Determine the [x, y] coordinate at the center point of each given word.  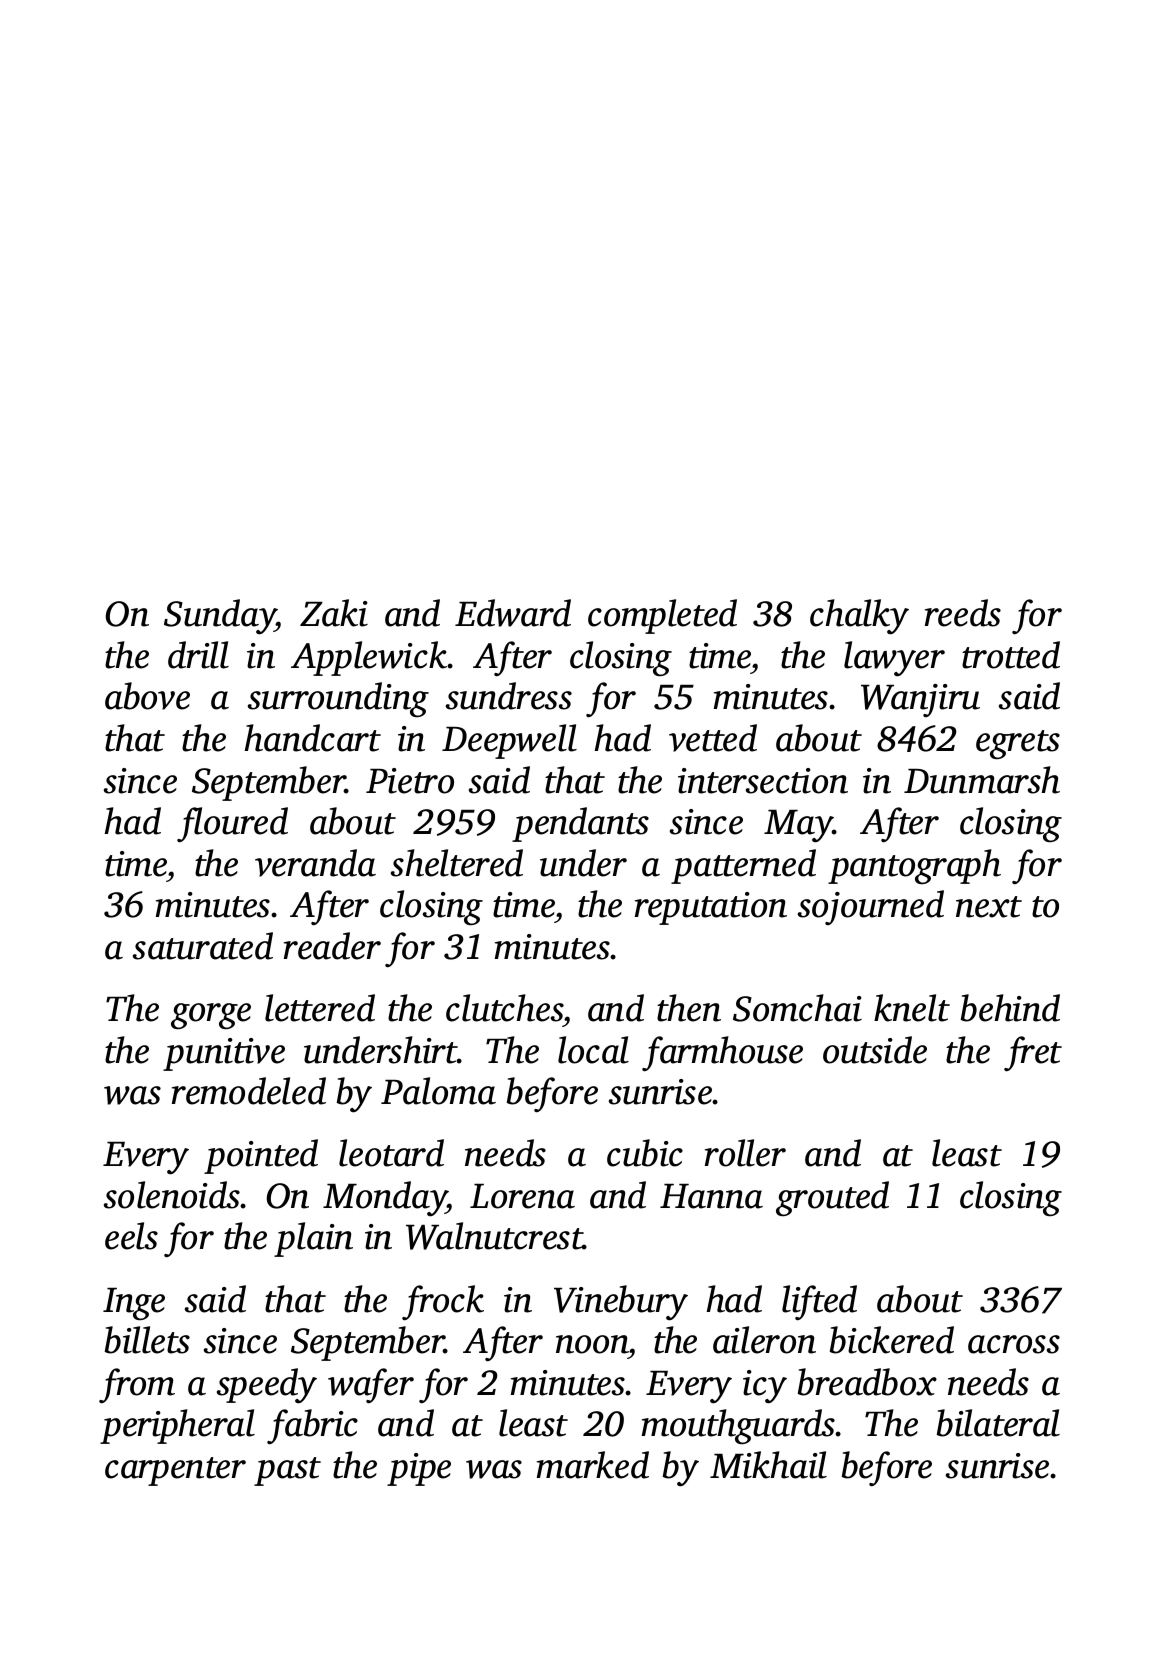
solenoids [172, 1195]
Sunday [220, 617]
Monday [385, 1199]
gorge [211, 1016]
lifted [819, 1302]
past [287, 1471]
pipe [419, 1469]
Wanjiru [920, 700]
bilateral [998, 1423]
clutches [504, 1008]
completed [662, 616]
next [989, 907]
